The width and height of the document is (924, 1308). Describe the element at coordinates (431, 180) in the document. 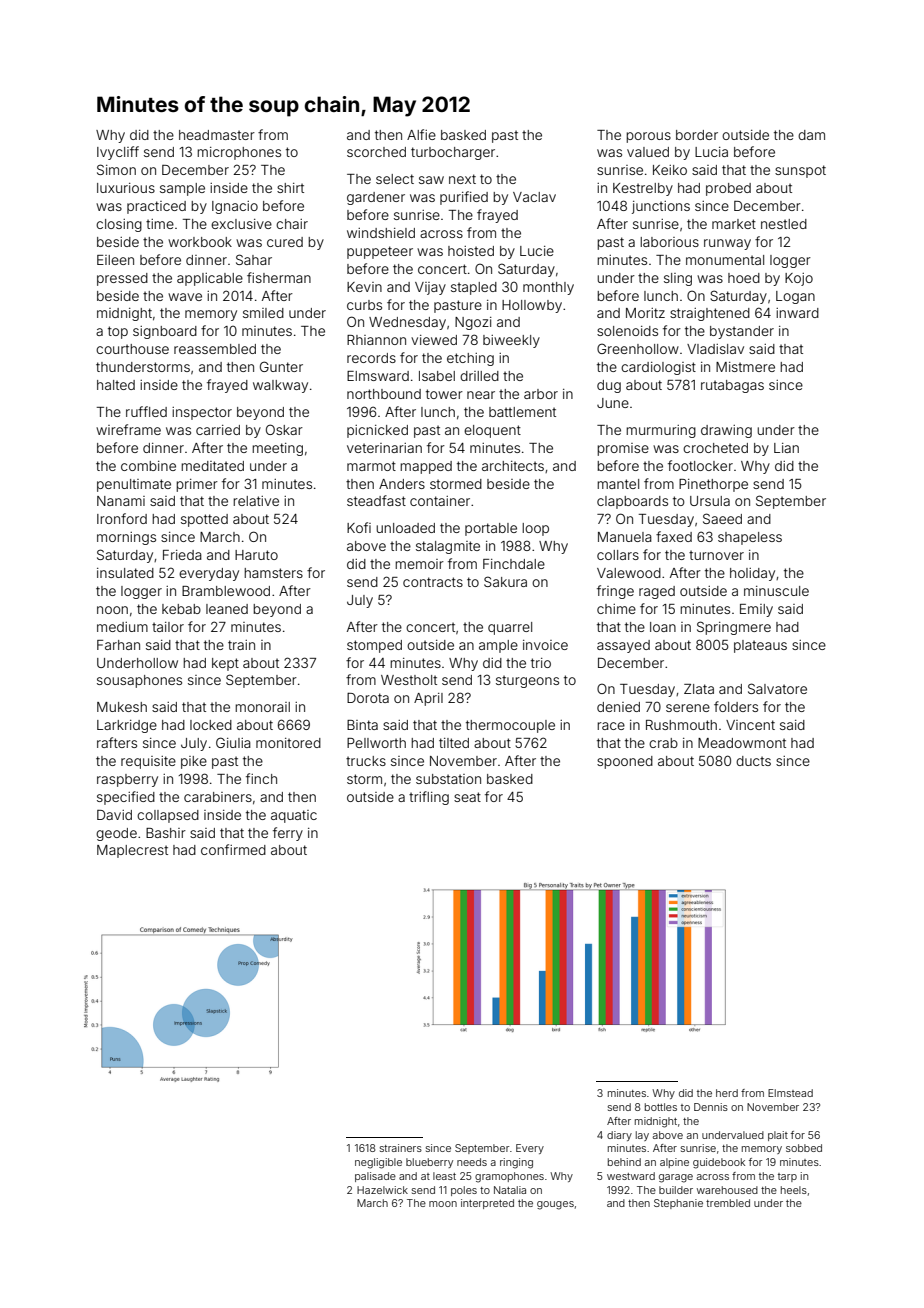

I see `saw` at that location.
